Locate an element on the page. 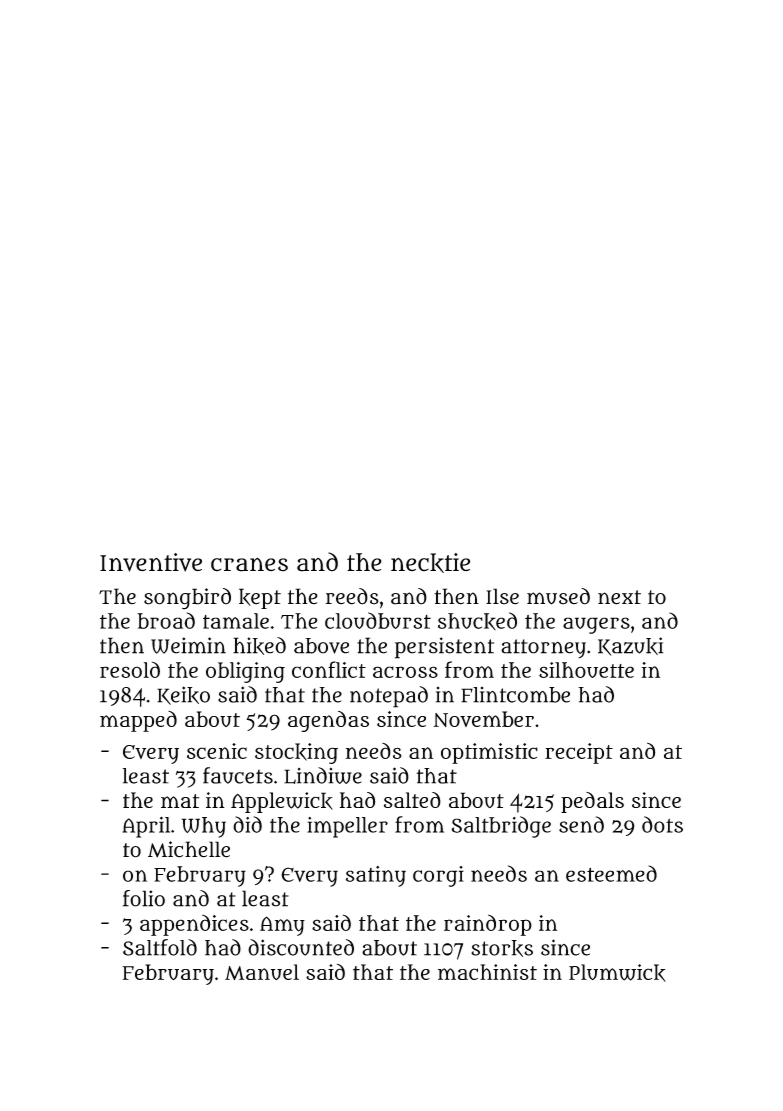 The image size is (783, 1111). receipt is located at coordinates (579, 753).
